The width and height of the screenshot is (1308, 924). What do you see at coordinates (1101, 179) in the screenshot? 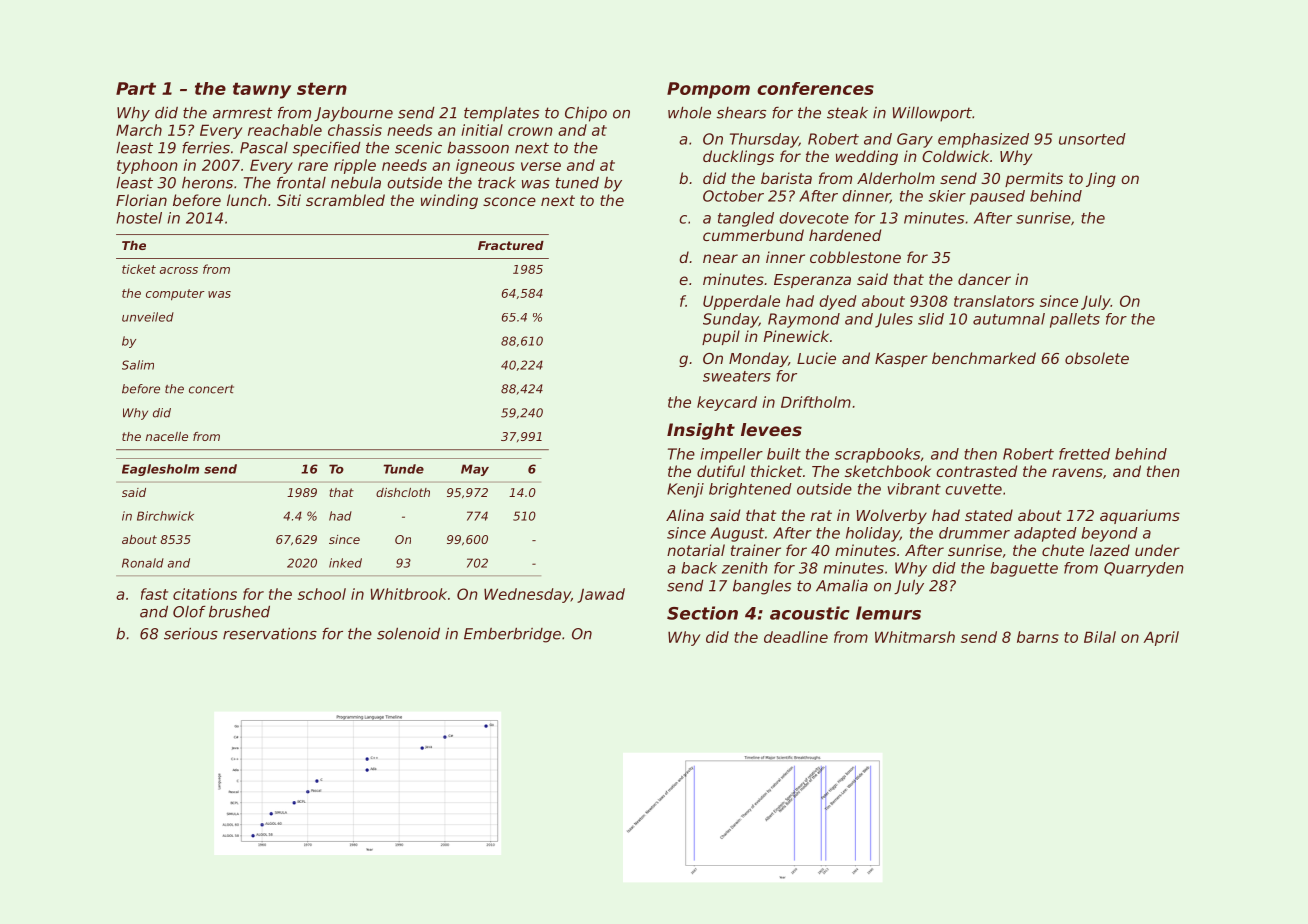
I see `Jing` at bounding box center [1101, 179].
